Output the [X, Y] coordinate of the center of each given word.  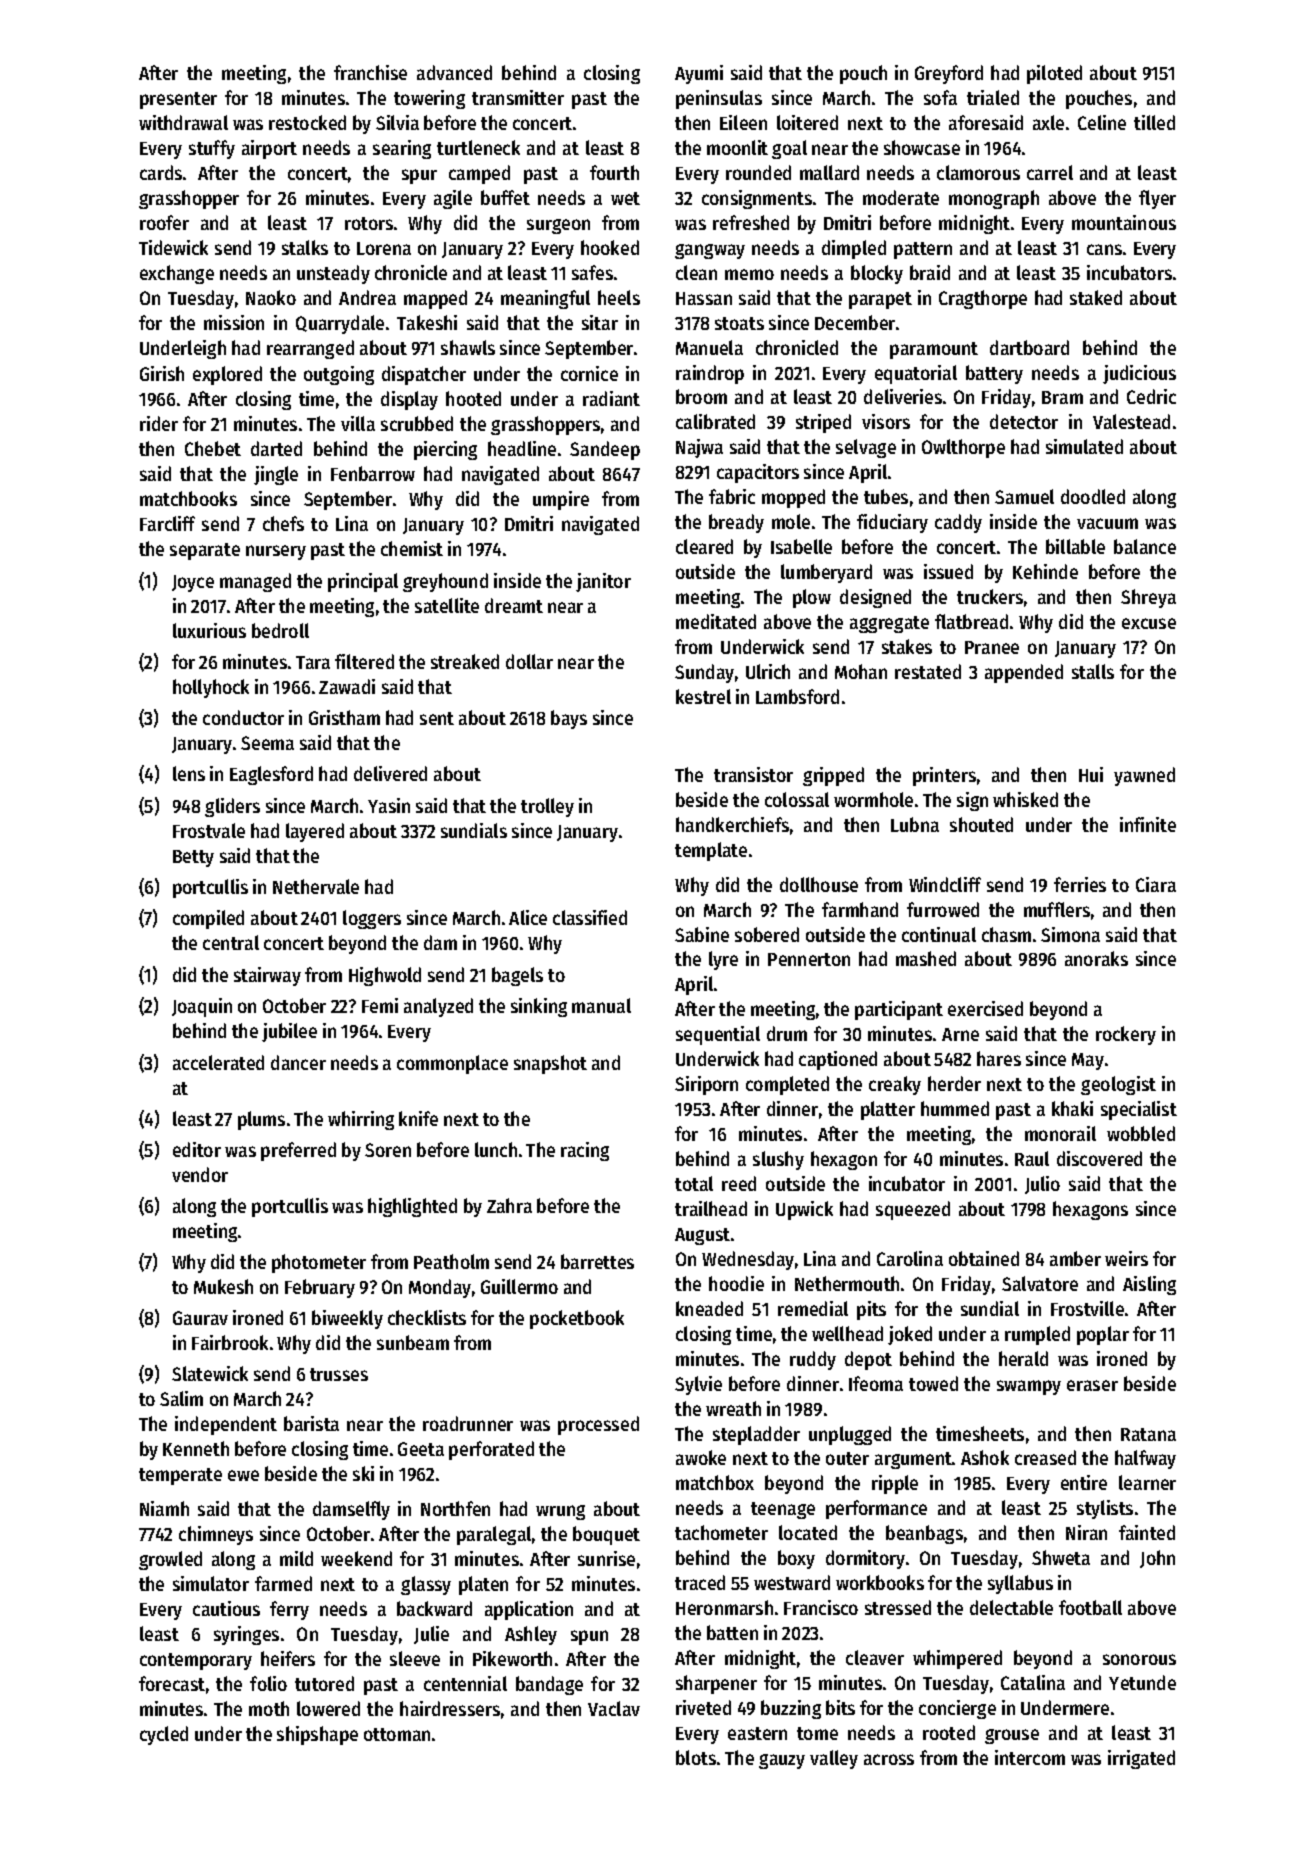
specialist [1139, 1110]
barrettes [597, 1261]
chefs [283, 523]
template [711, 851]
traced [700, 1582]
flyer [1157, 199]
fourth [614, 172]
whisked [1025, 799]
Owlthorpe [963, 448]
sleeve [415, 1658]
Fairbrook [230, 1342]
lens [189, 773]
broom [701, 396]
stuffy [212, 149]
